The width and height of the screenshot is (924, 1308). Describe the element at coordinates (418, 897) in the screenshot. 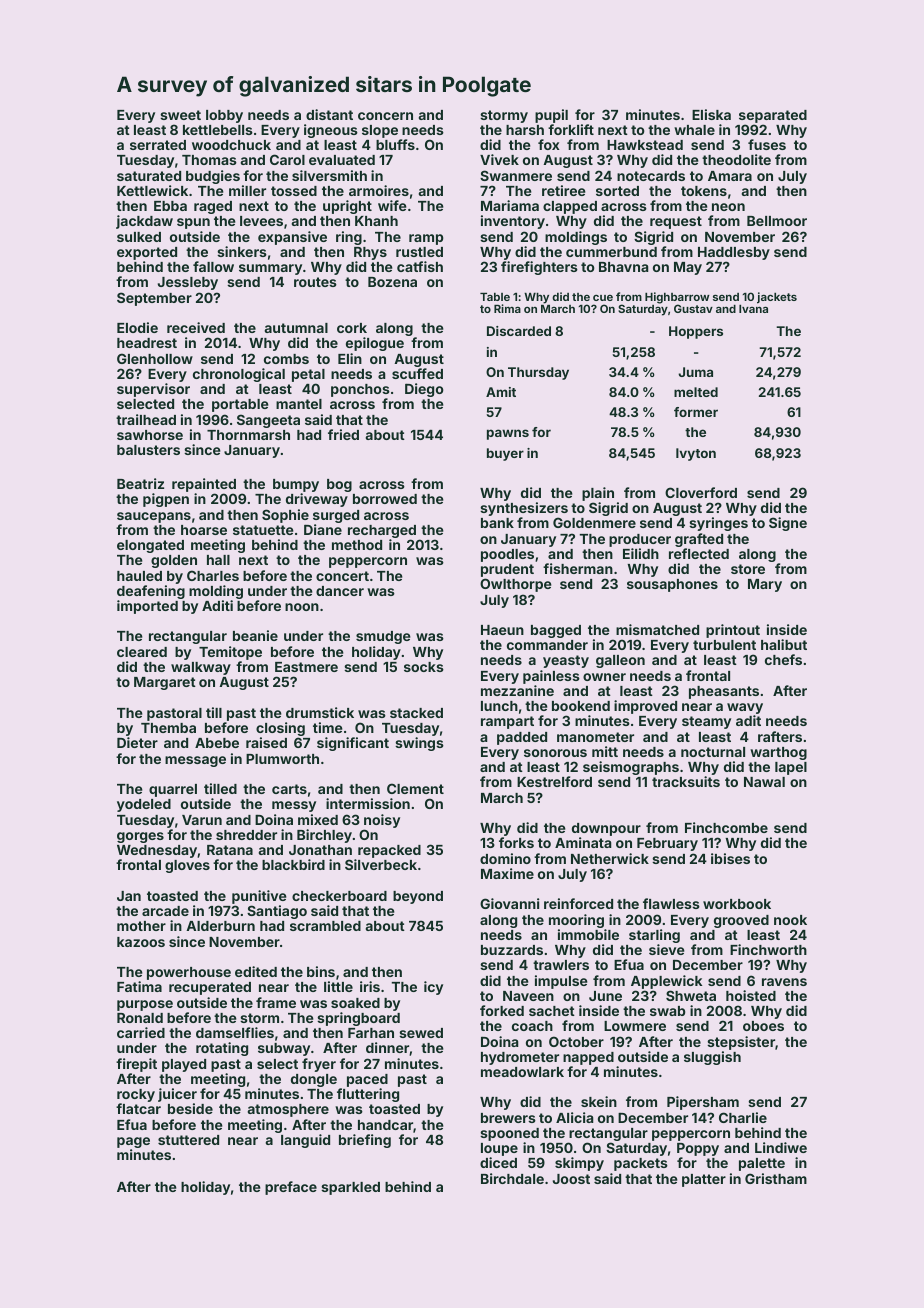

I see `beyond` at that location.
